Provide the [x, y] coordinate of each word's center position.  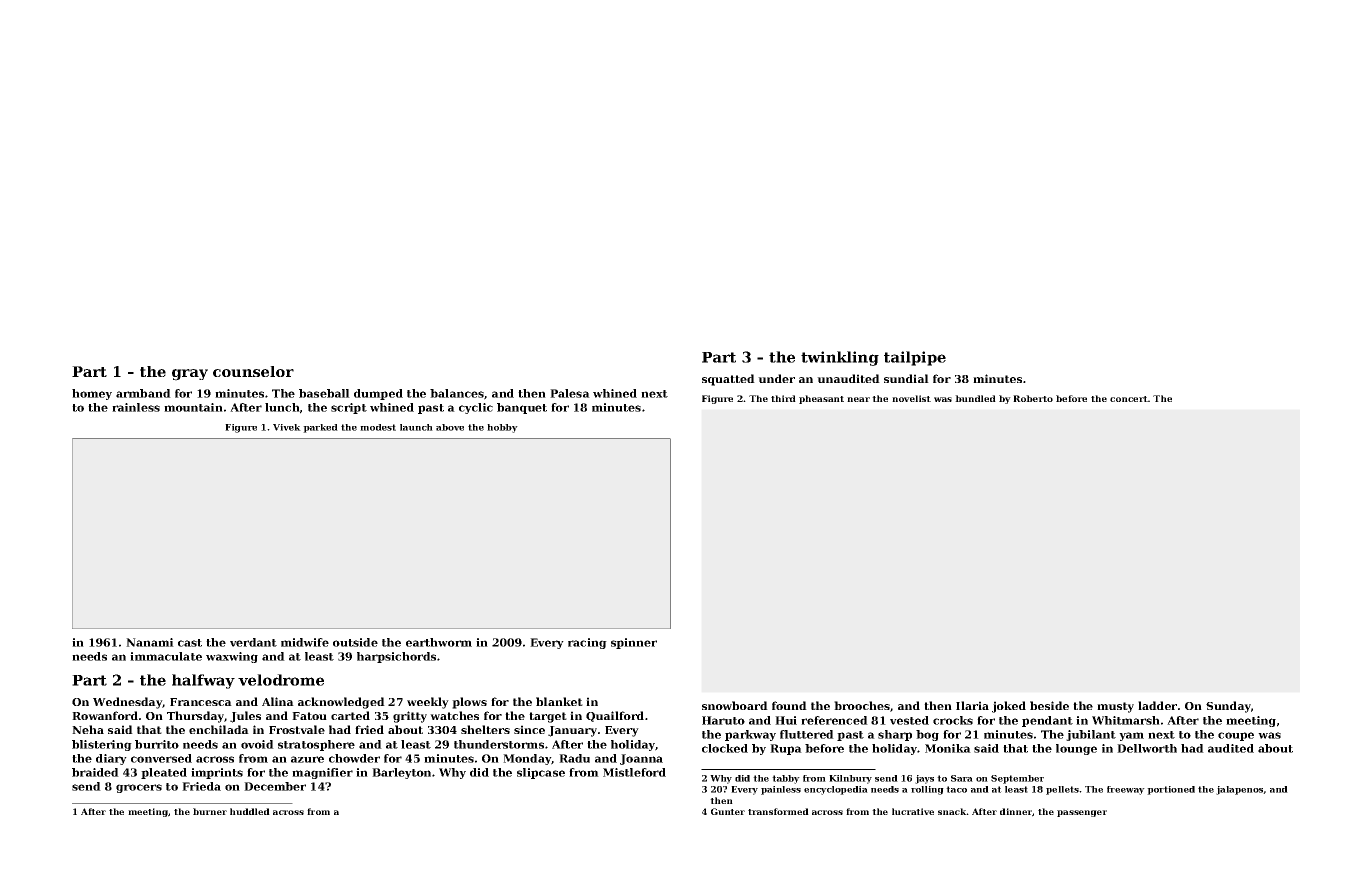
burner [210, 811]
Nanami [150, 642]
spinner [634, 643]
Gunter [728, 811]
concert [1129, 399]
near [858, 399]
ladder [1157, 705]
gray [190, 375]
